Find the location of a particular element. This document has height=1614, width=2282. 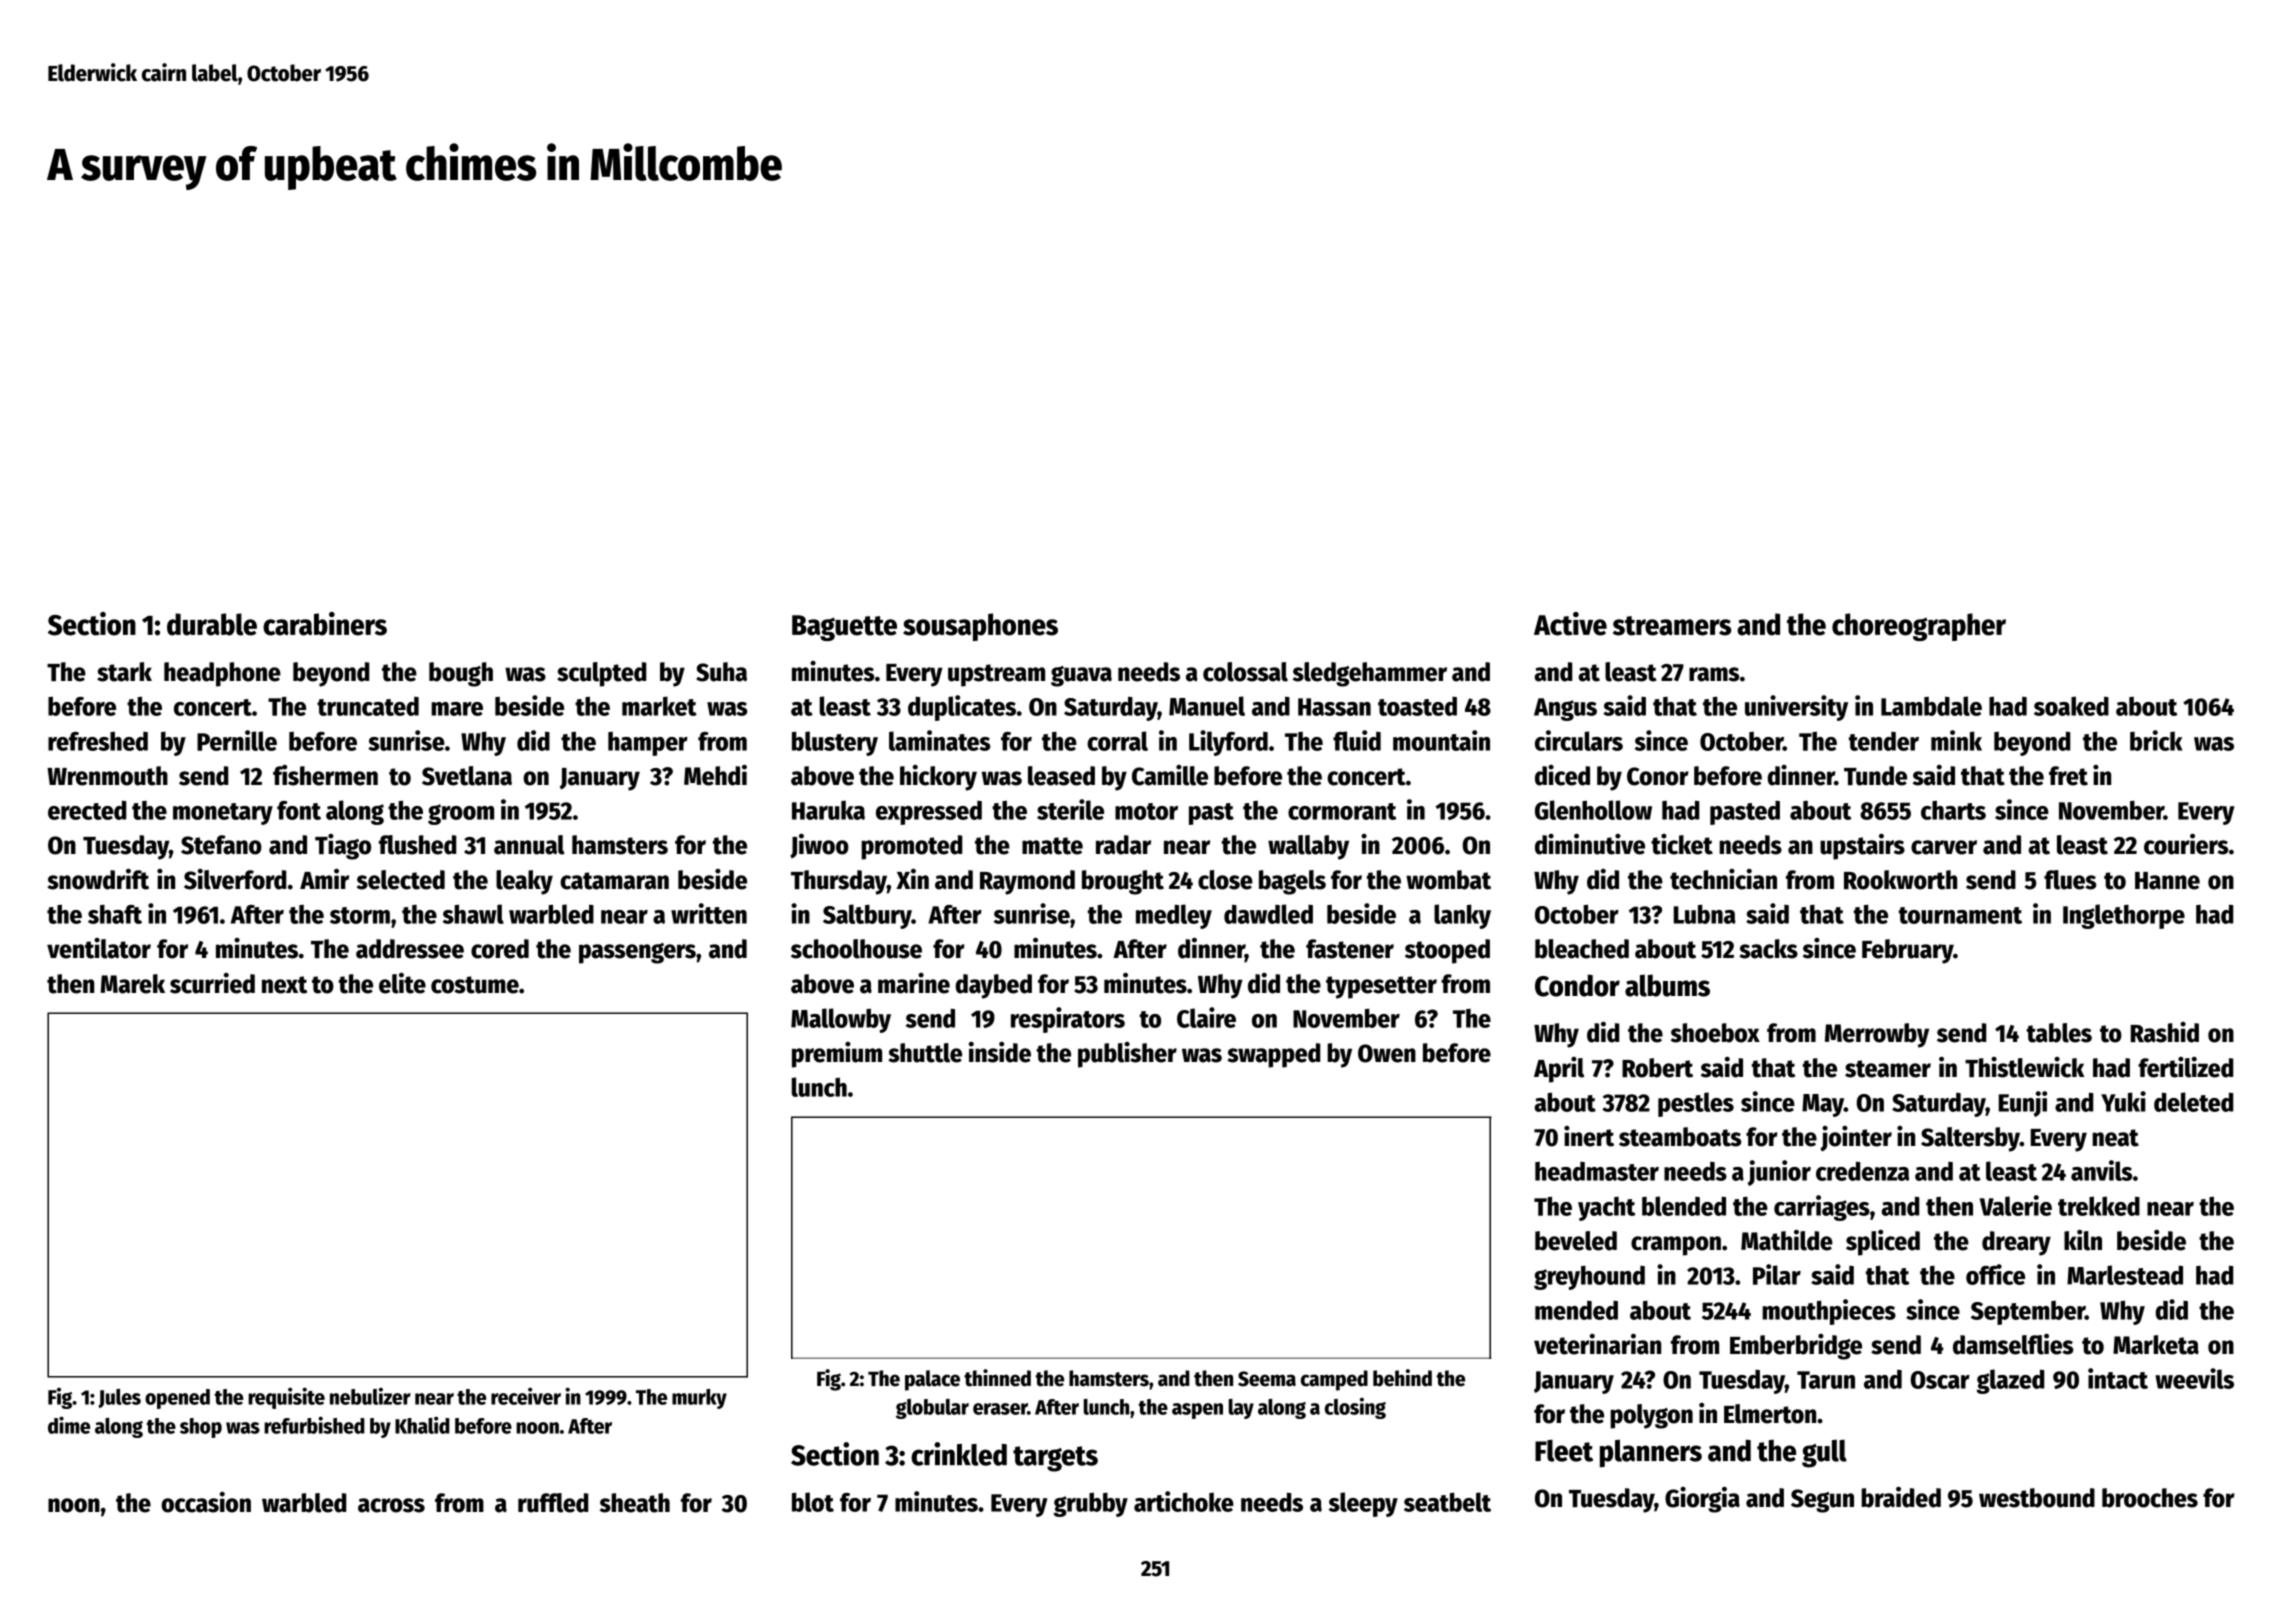

Rashid is located at coordinates (2165, 1032).
